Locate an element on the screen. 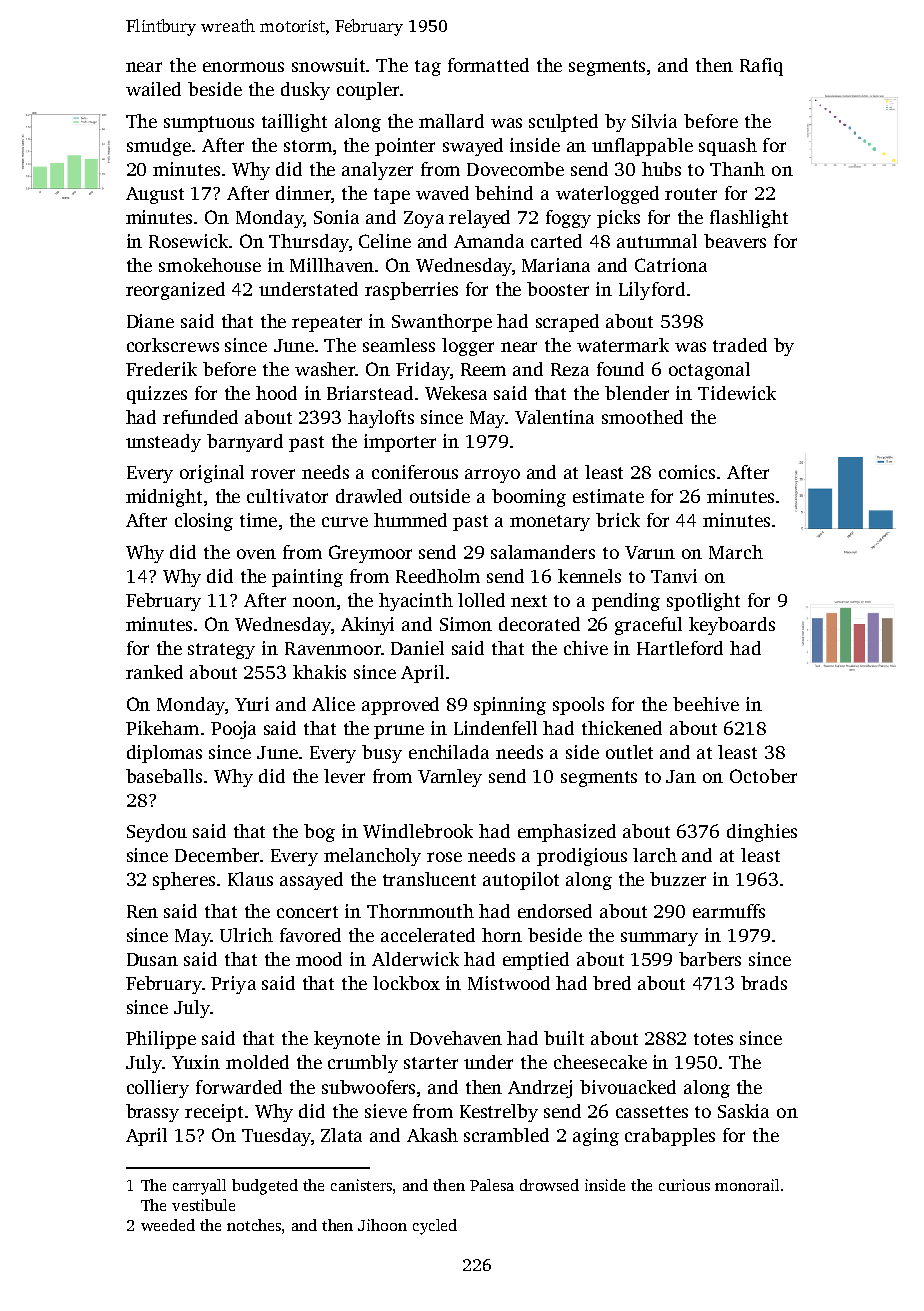 The height and width of the screenshot is (1311, 924). lolled is located at coordinates (481, 600).
